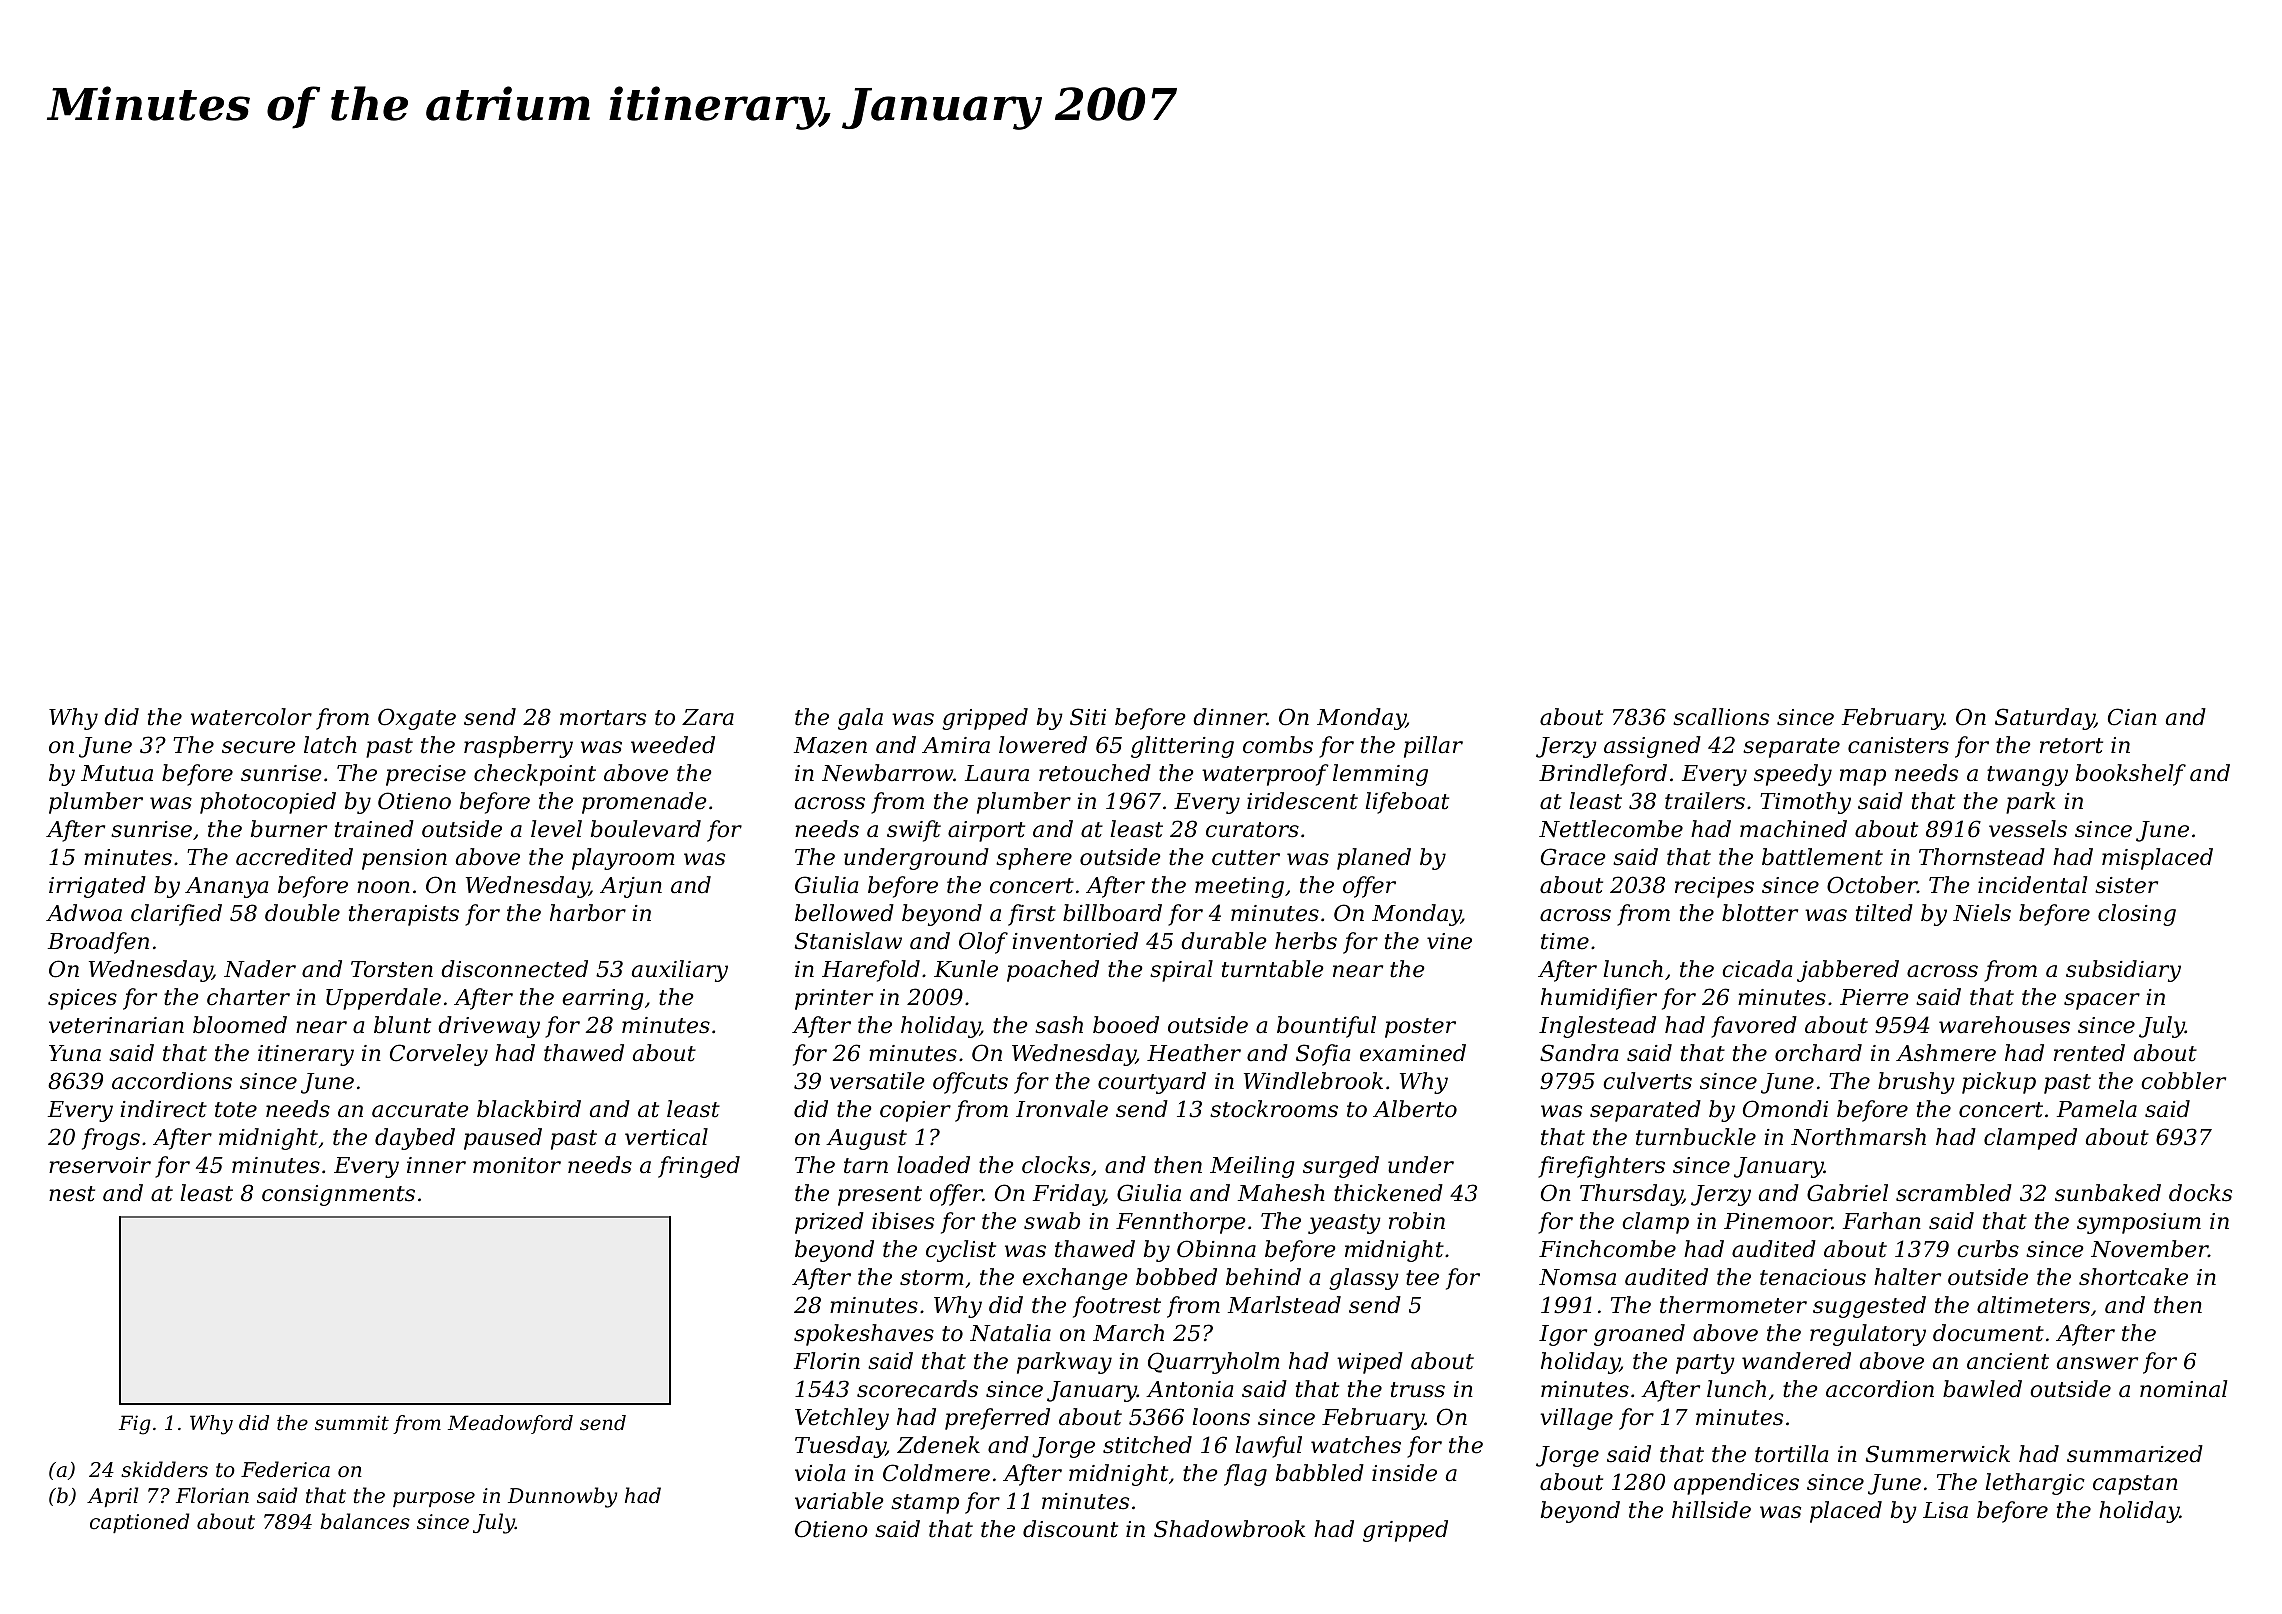 Image resolution: width=2282 pixels, height=1614 pixels. I want to click on watercolor, so click(251, 717).
